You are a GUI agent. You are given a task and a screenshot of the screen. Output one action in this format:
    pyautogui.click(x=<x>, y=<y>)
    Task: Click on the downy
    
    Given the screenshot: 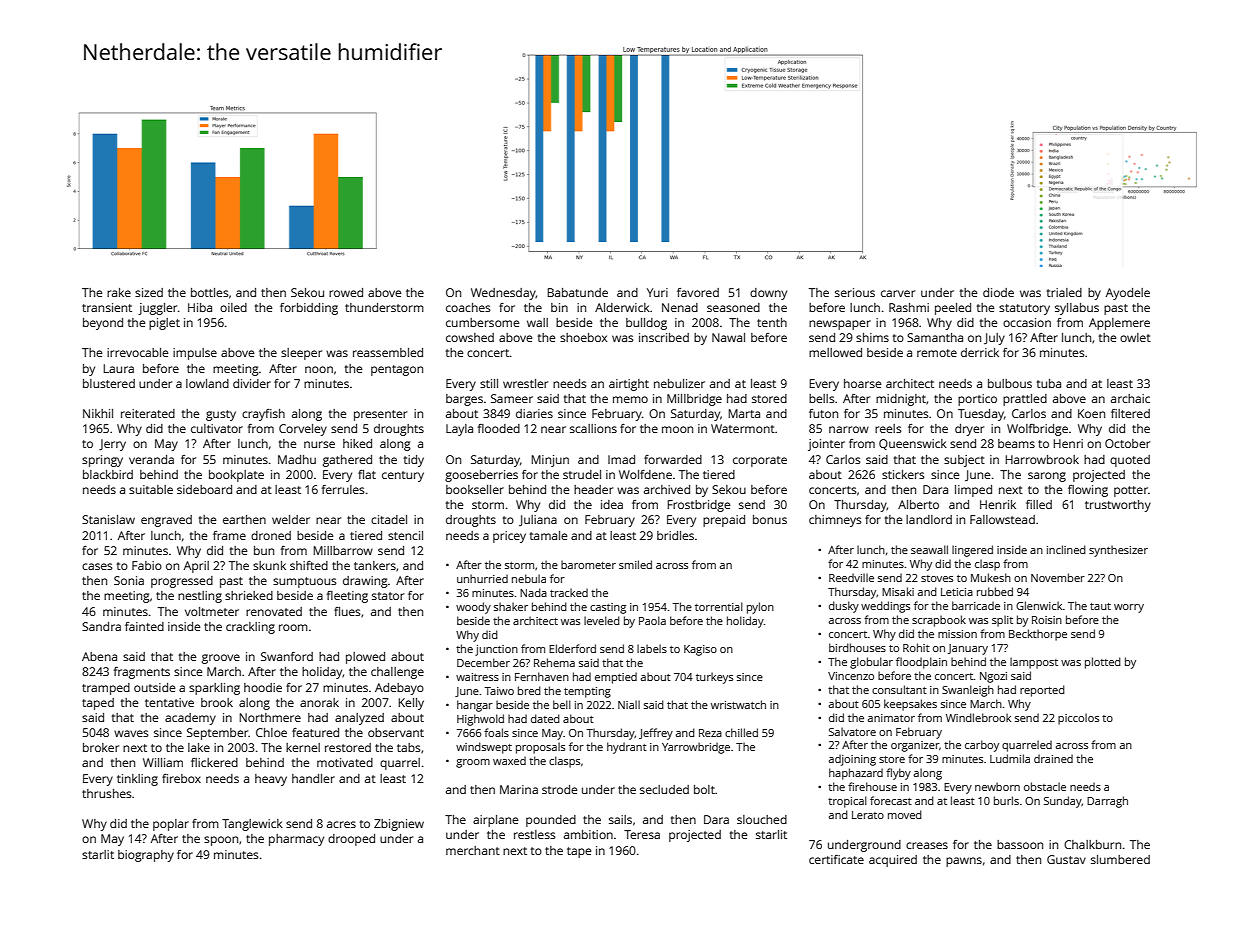 What is the action you would take?
    pyautogui.click(x=768, y=294)
